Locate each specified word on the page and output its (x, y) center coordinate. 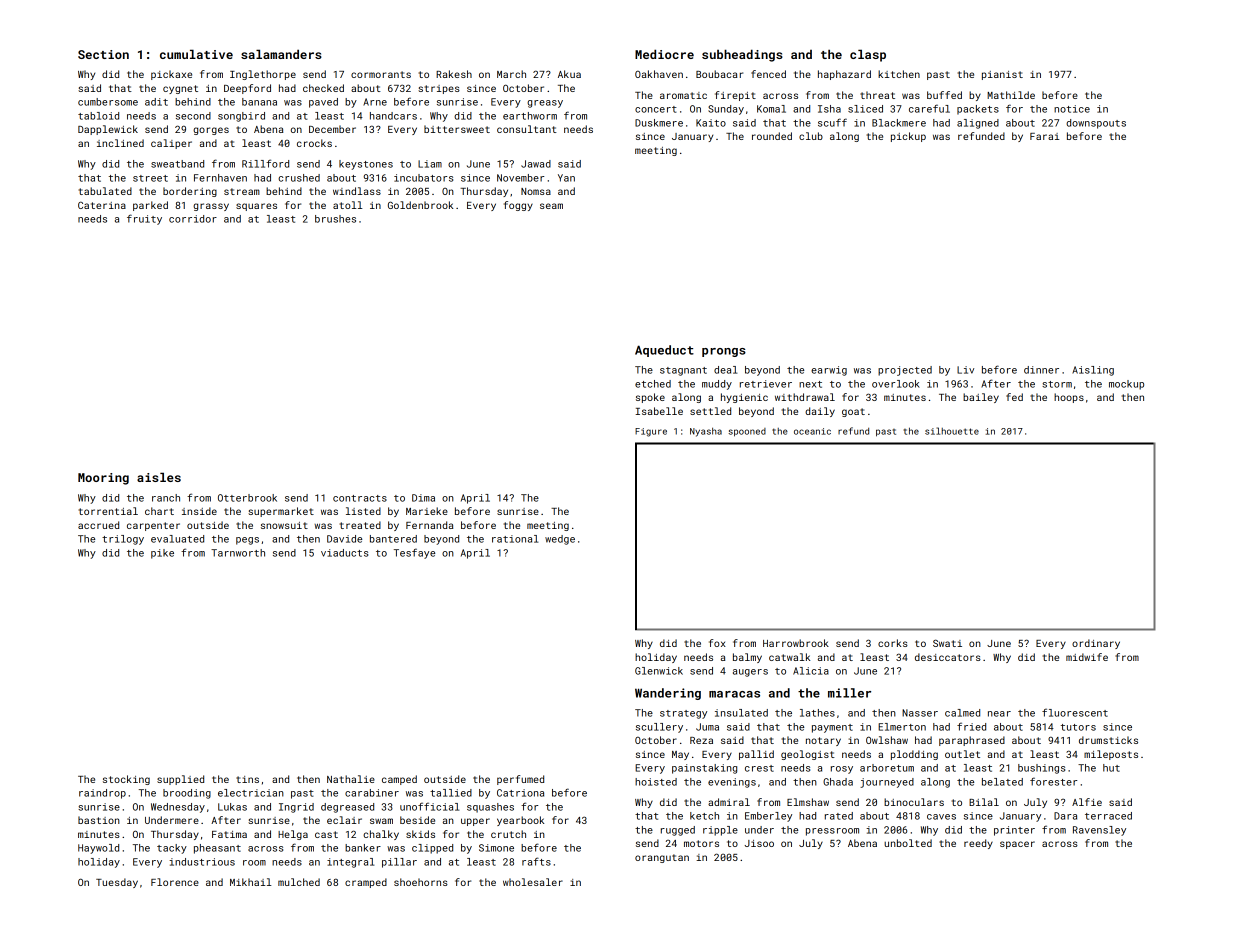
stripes (439, 89)
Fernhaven (220, 178)
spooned (747, 432)
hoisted (656, 782)
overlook (896, 384)
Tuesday (117, 883)
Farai (1045, 136)
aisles (159, 477)
